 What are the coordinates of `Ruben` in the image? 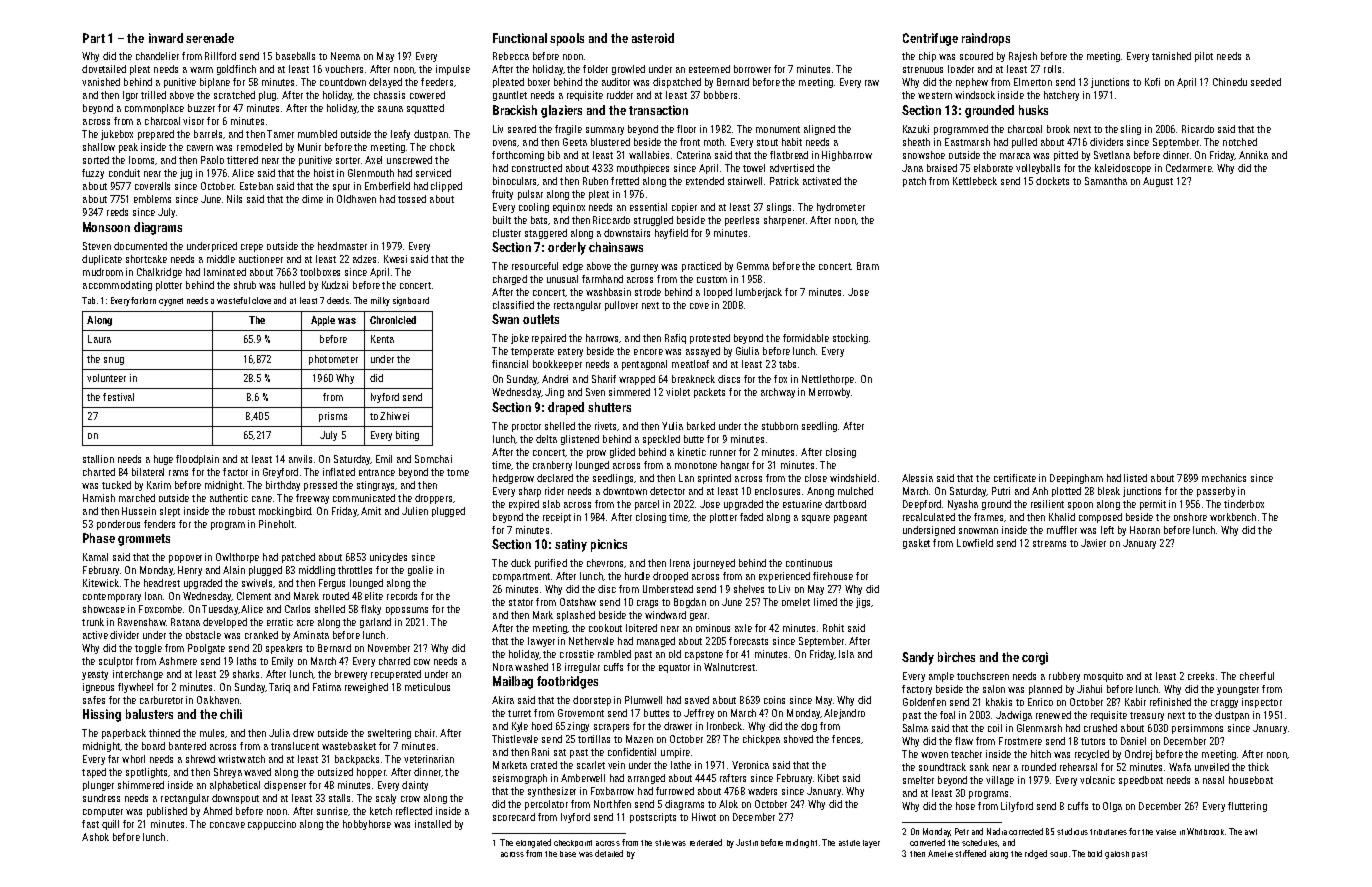 It's located at (595, 181).
